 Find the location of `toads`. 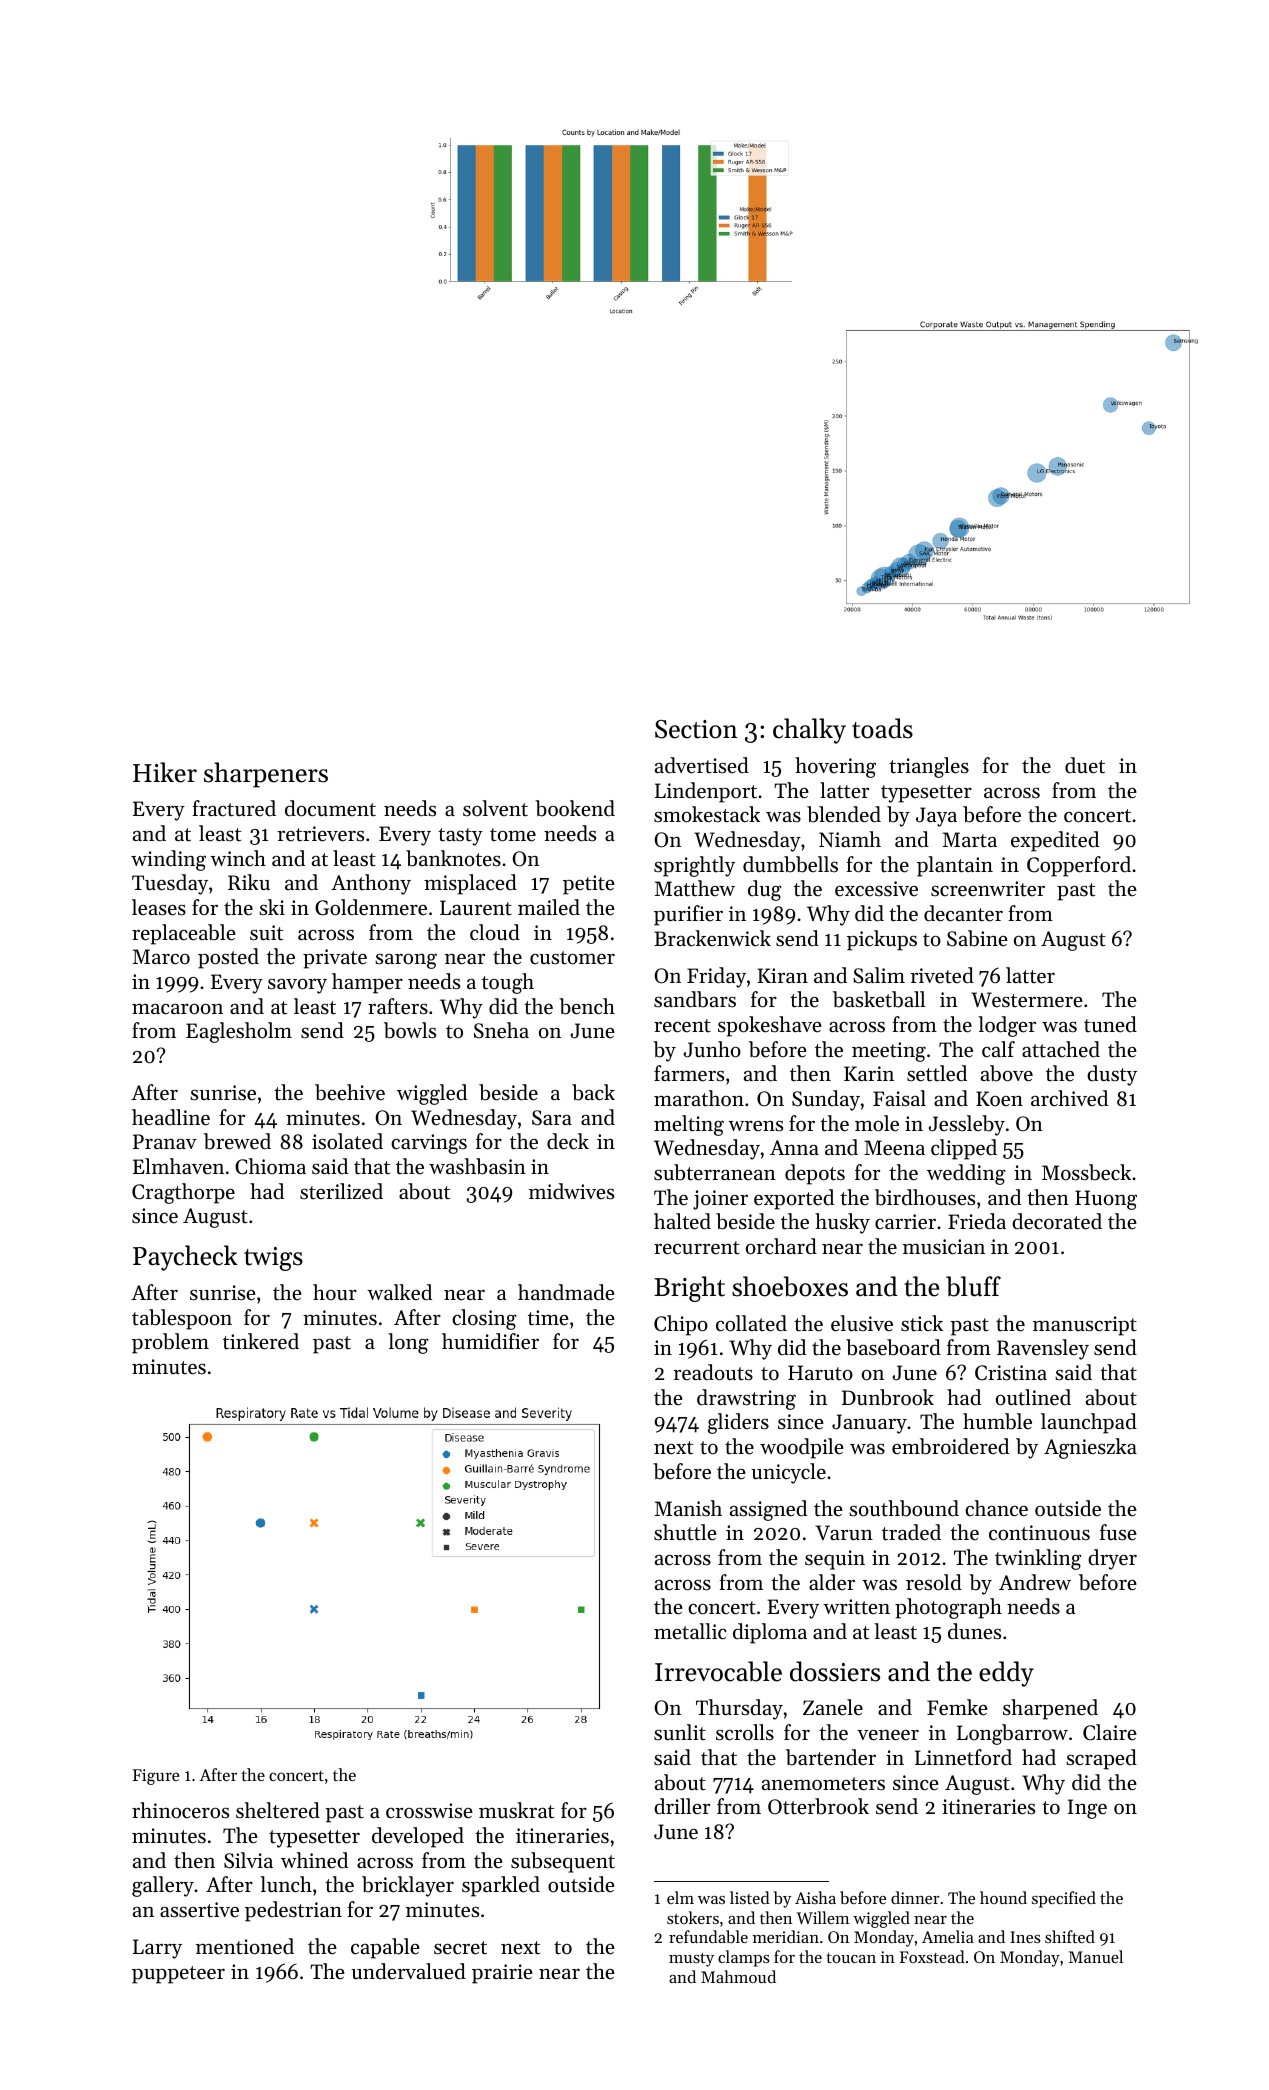

toads is located at coordinates (882, 728).
